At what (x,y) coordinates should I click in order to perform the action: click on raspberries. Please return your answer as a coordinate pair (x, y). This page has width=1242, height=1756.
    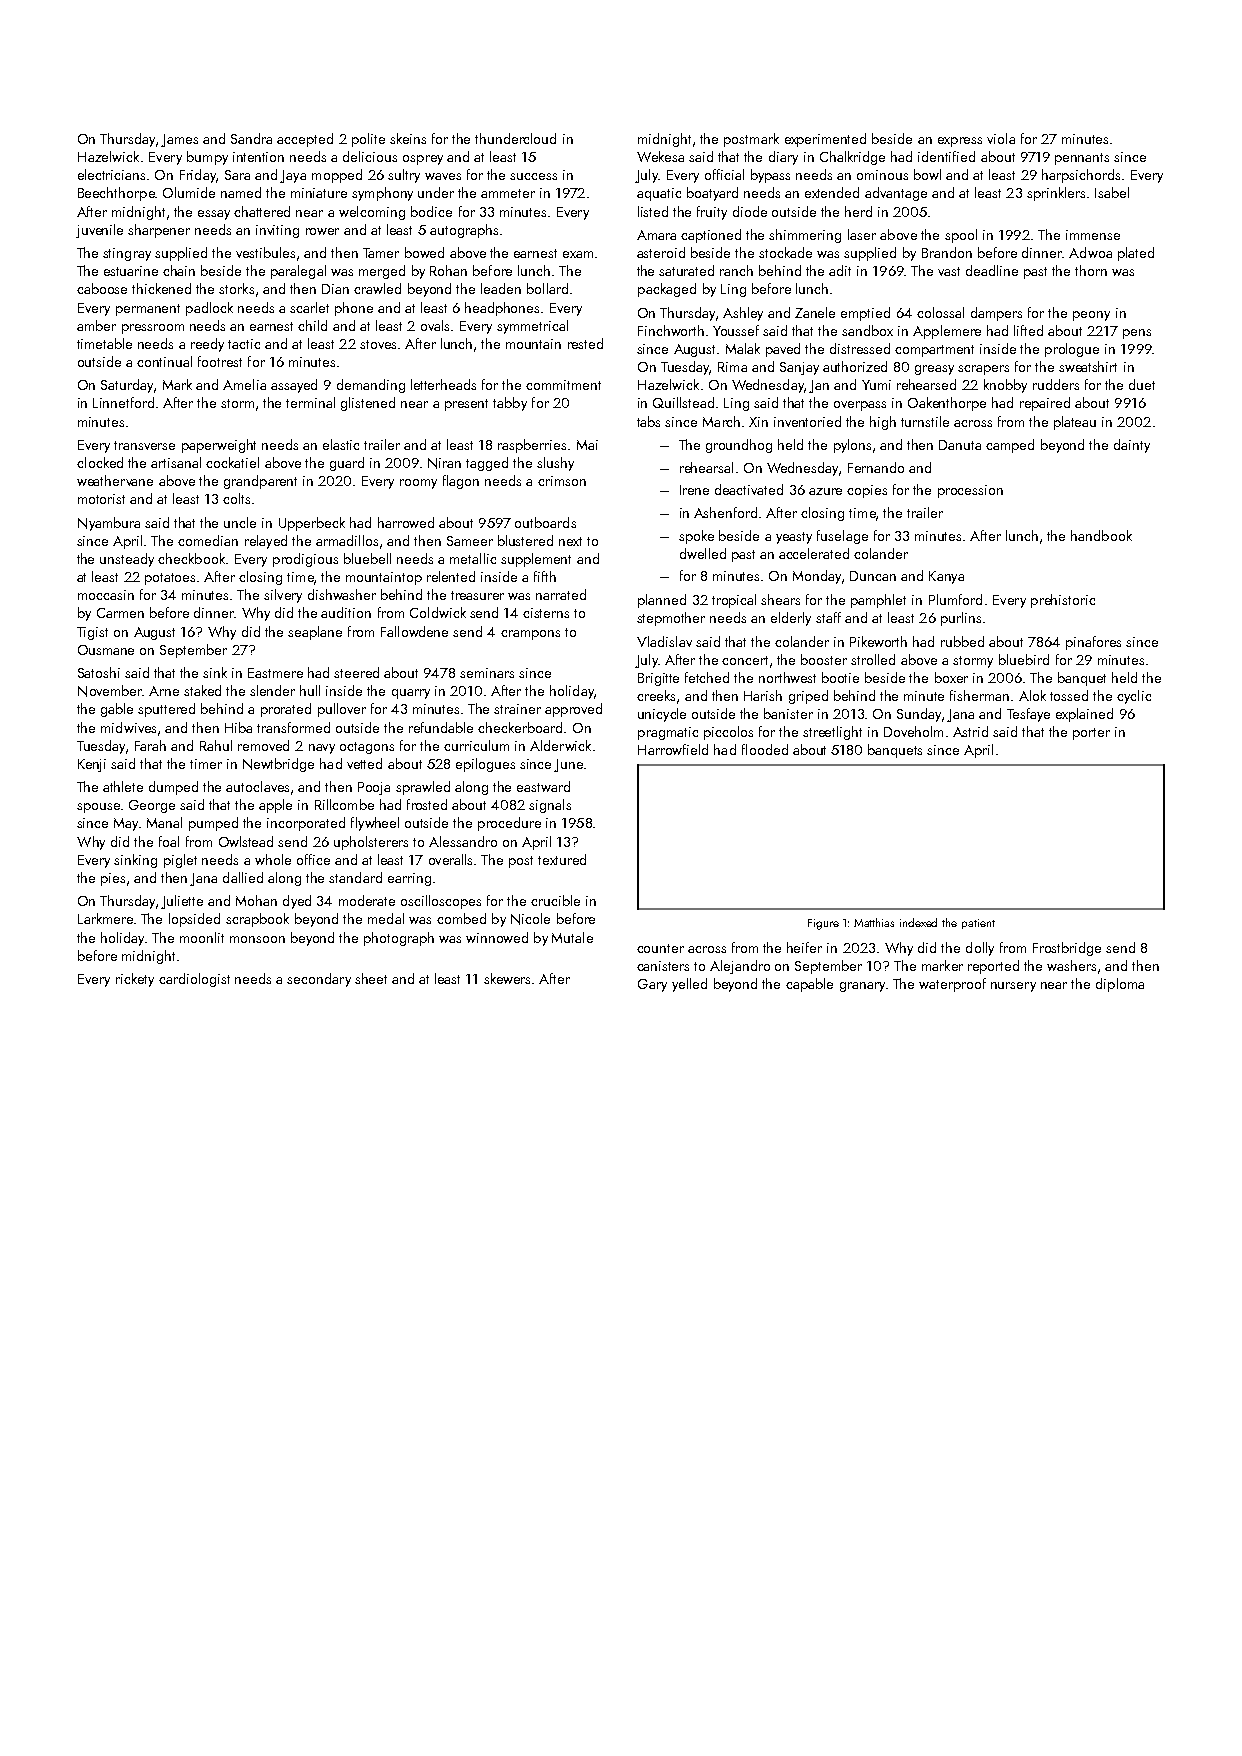
    Looking at the image, I should click on (532, 446).
